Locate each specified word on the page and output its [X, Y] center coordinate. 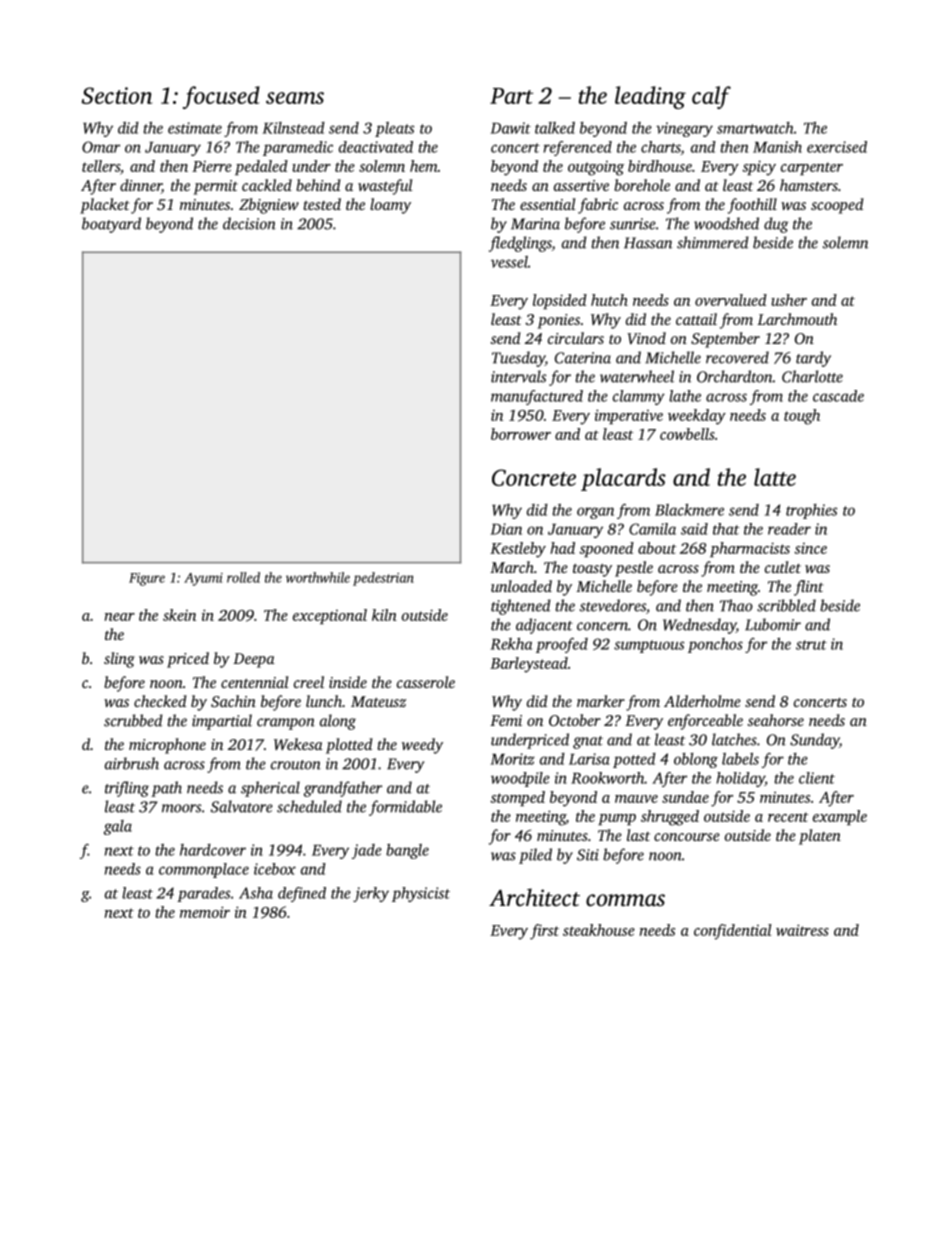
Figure [147, 579]
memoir [205, 912]
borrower [521, 434]
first [544, 932]
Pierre [212, 166]
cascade [838, 396]
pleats [394, 129]
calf [711, 97]
